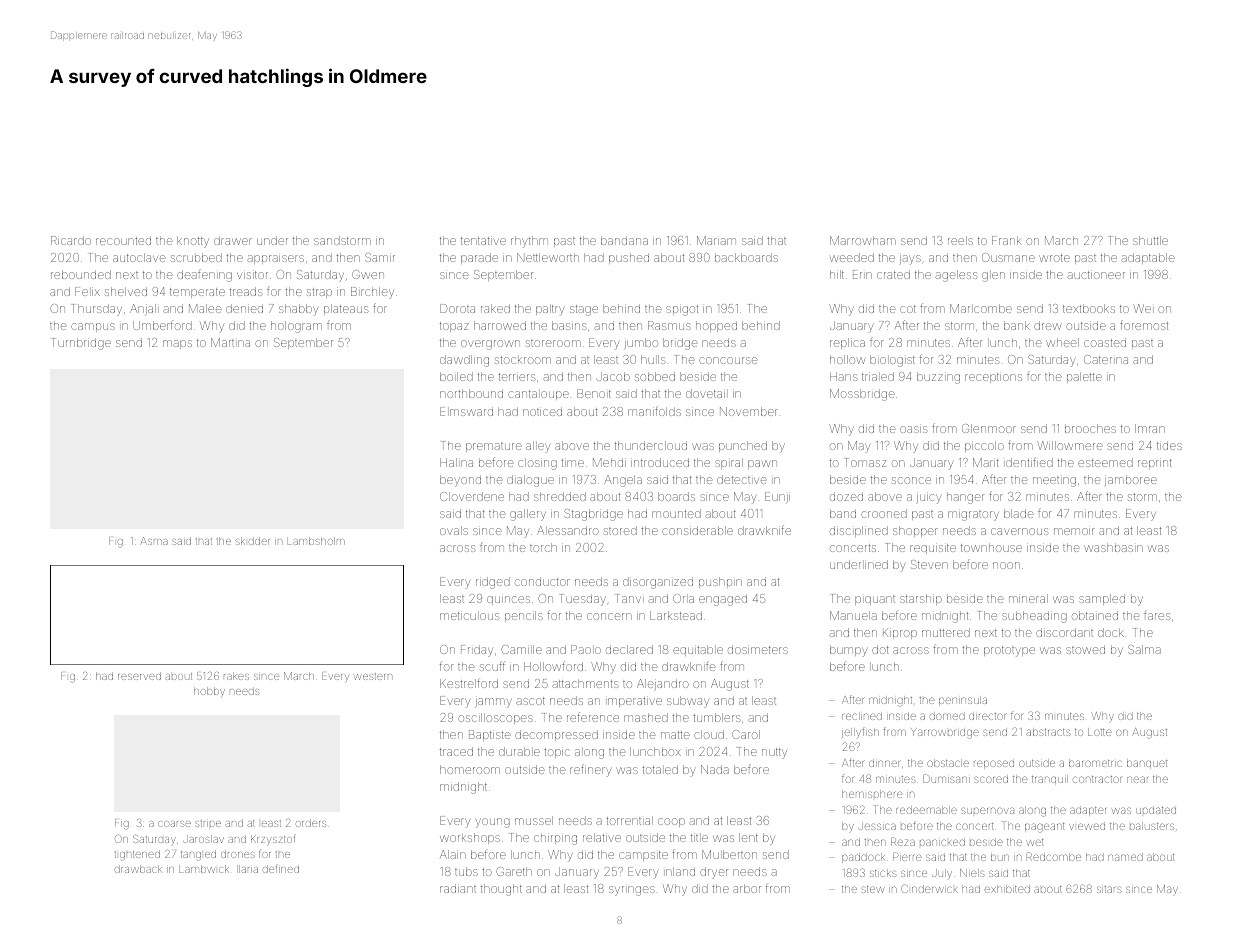 The height and width of the screenshot is (952, 1233). What do you see at coordinates (716, 240) in the screenshot?
I see `Mariam` at bounding box center [716, 240].
